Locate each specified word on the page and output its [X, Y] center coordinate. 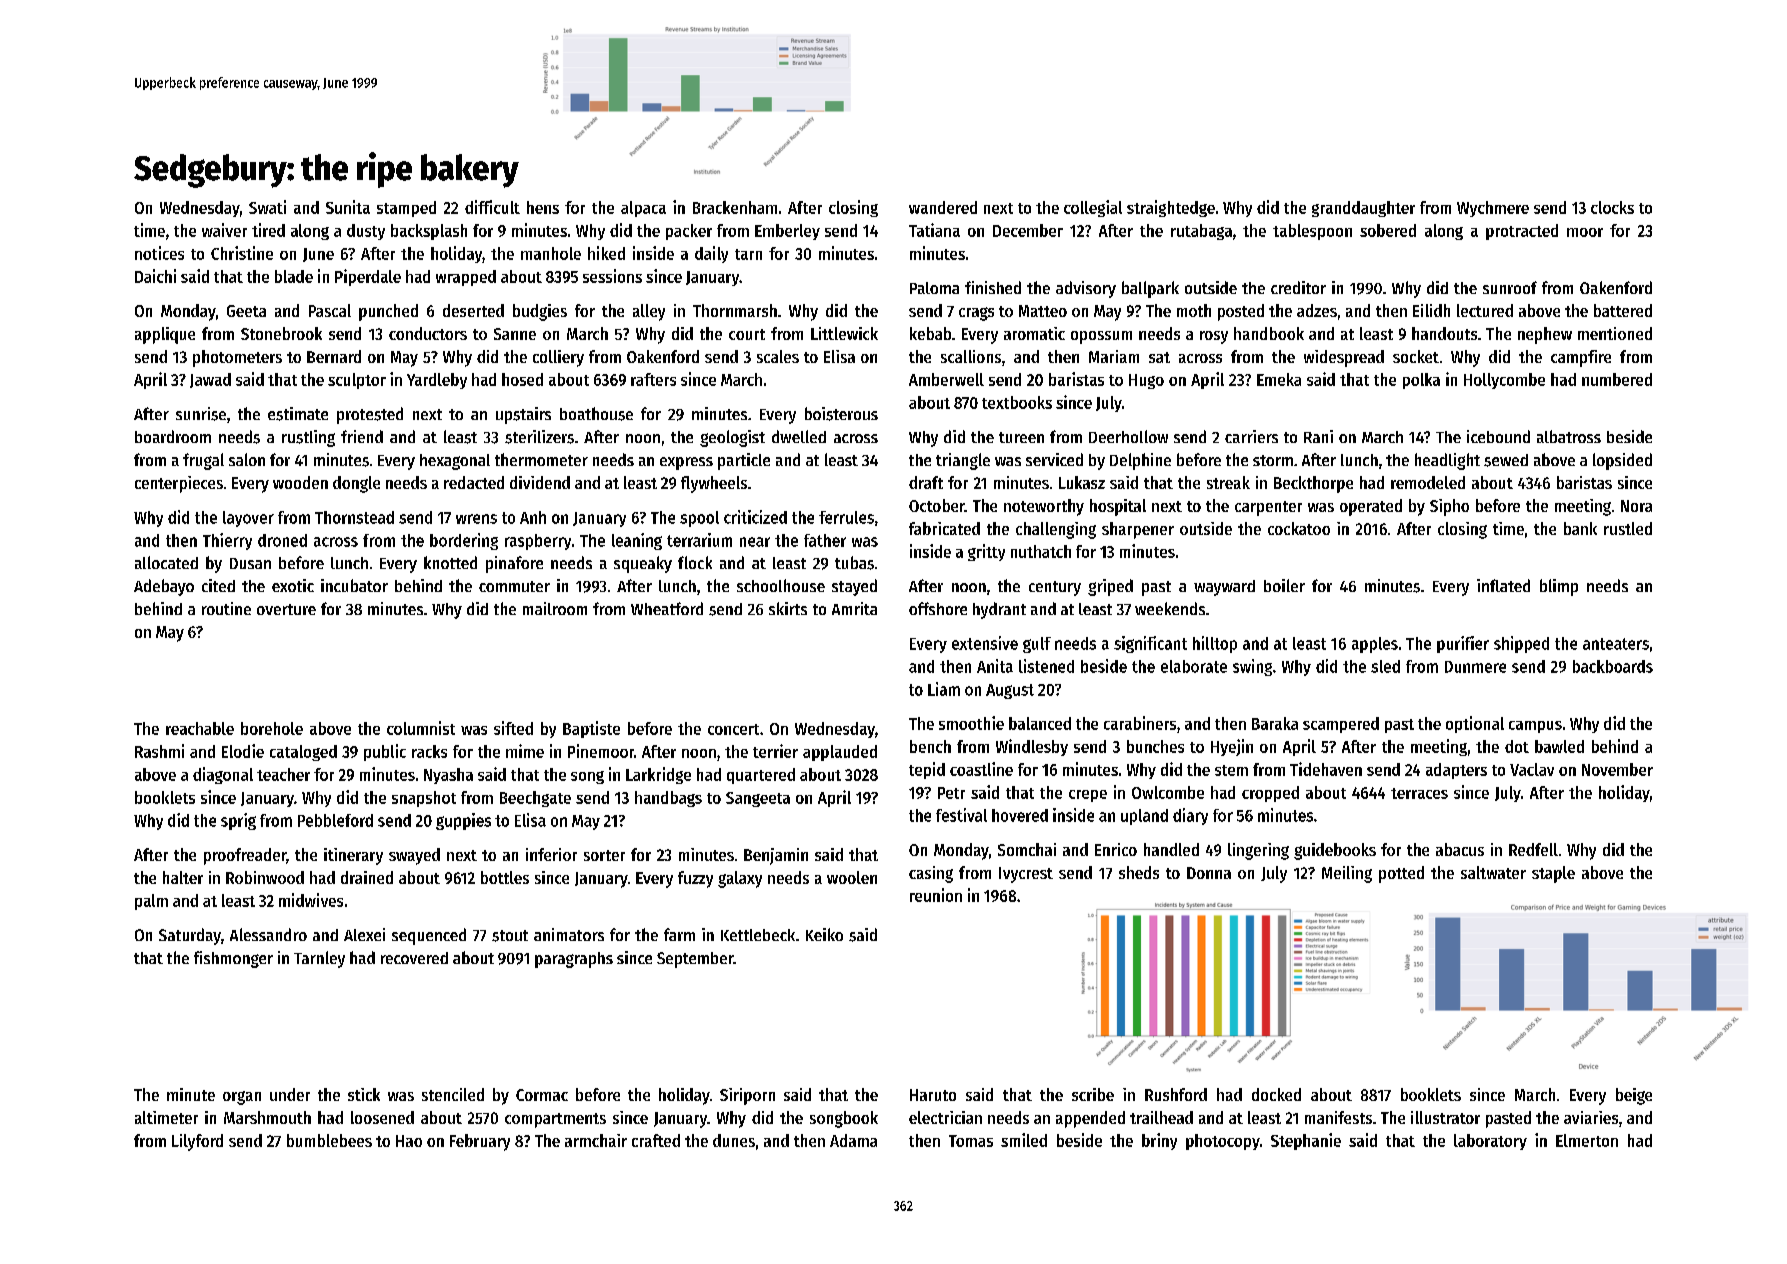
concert [733, 729]
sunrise [201, 414]
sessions [612, 276]
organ [242, 1098]
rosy [1214, 337]
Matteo [1043, 311]
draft [926, 482]
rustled [1628, 528]
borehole [272, 728]
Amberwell [946, 379]
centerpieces [179, 484]
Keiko [824, 934]
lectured [1485, 310]
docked [1276, 1094]
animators [569, 934]
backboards [1613, 666]
